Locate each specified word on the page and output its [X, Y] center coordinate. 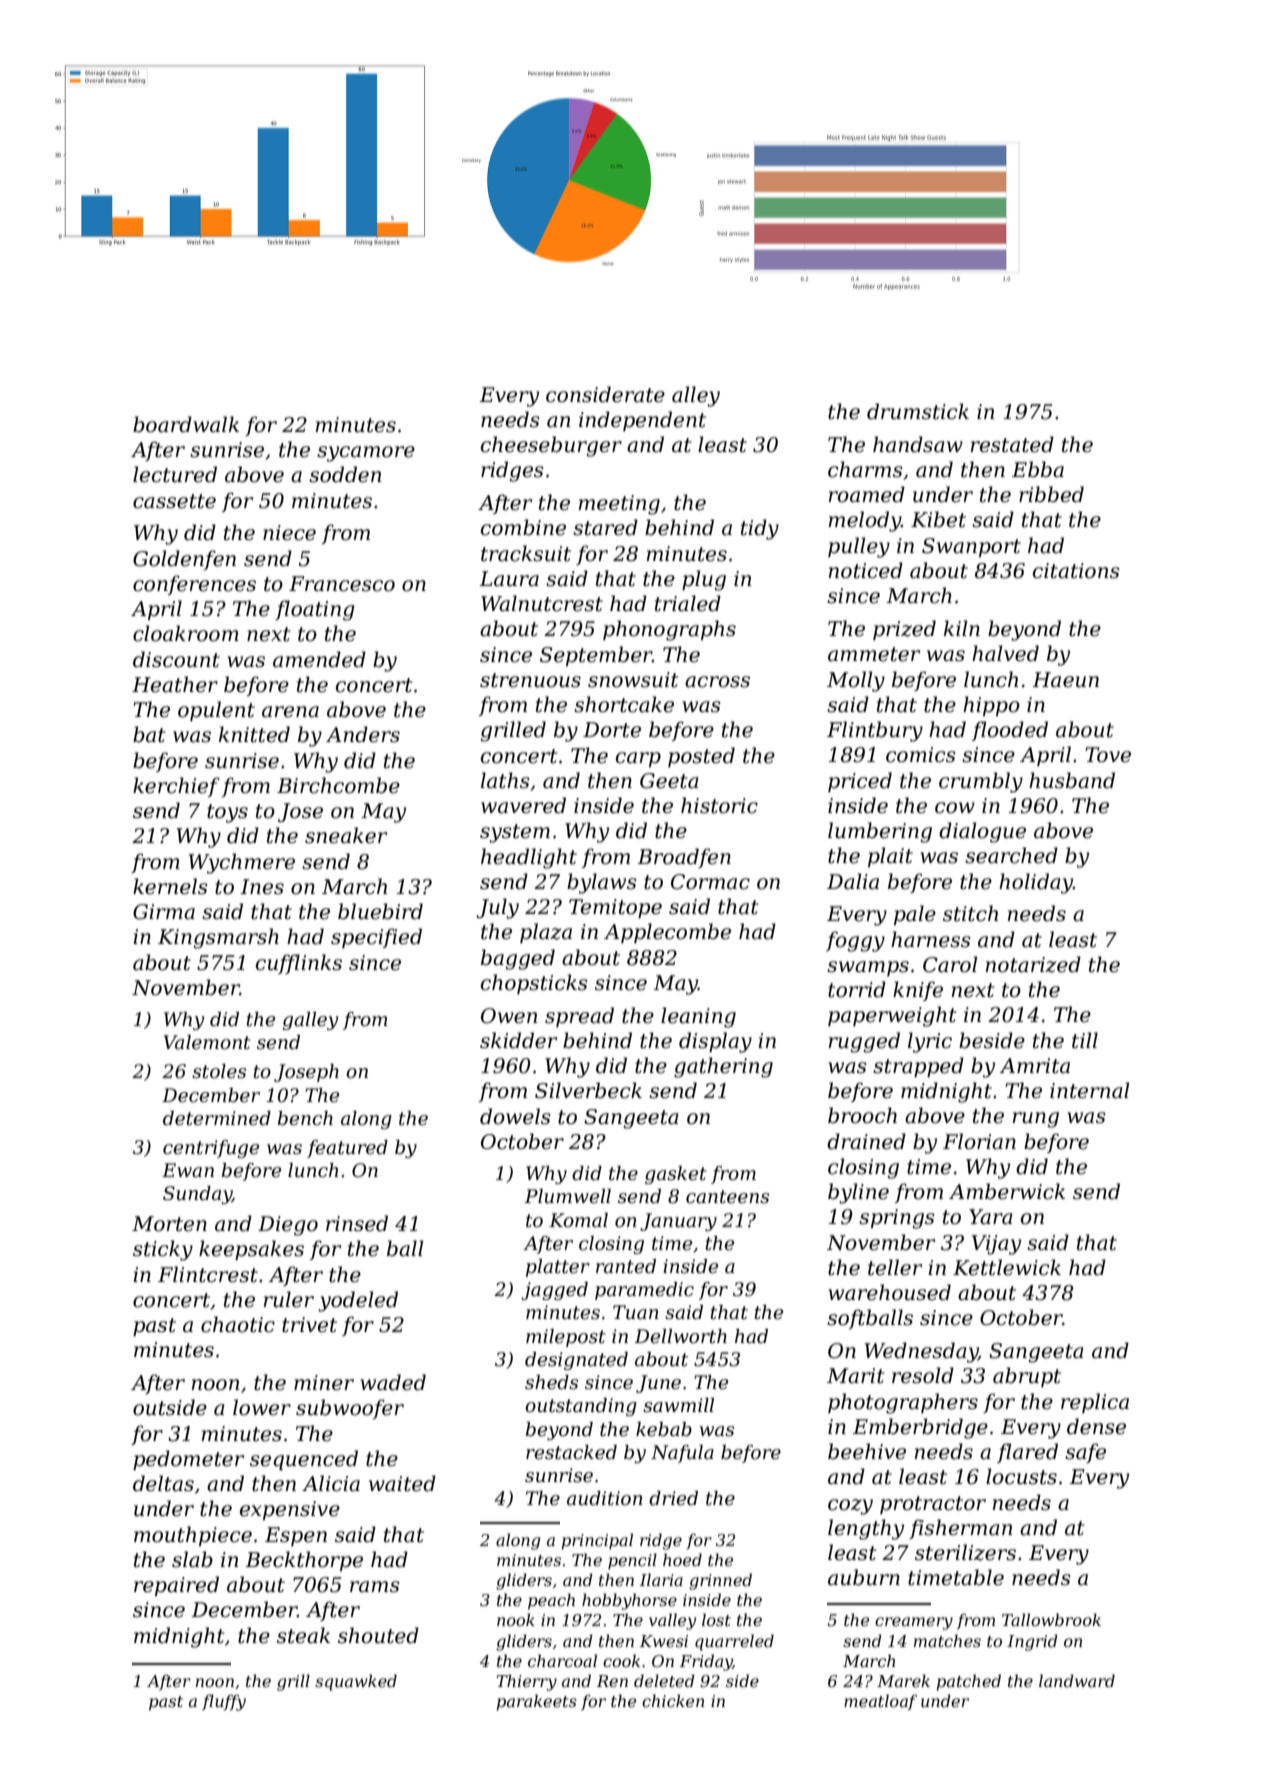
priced [860, 782]
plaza [546, 933]
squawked [356, 1682]
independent [642, 421]
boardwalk [186, 424]
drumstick [918, 411]
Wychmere [242, 863]
